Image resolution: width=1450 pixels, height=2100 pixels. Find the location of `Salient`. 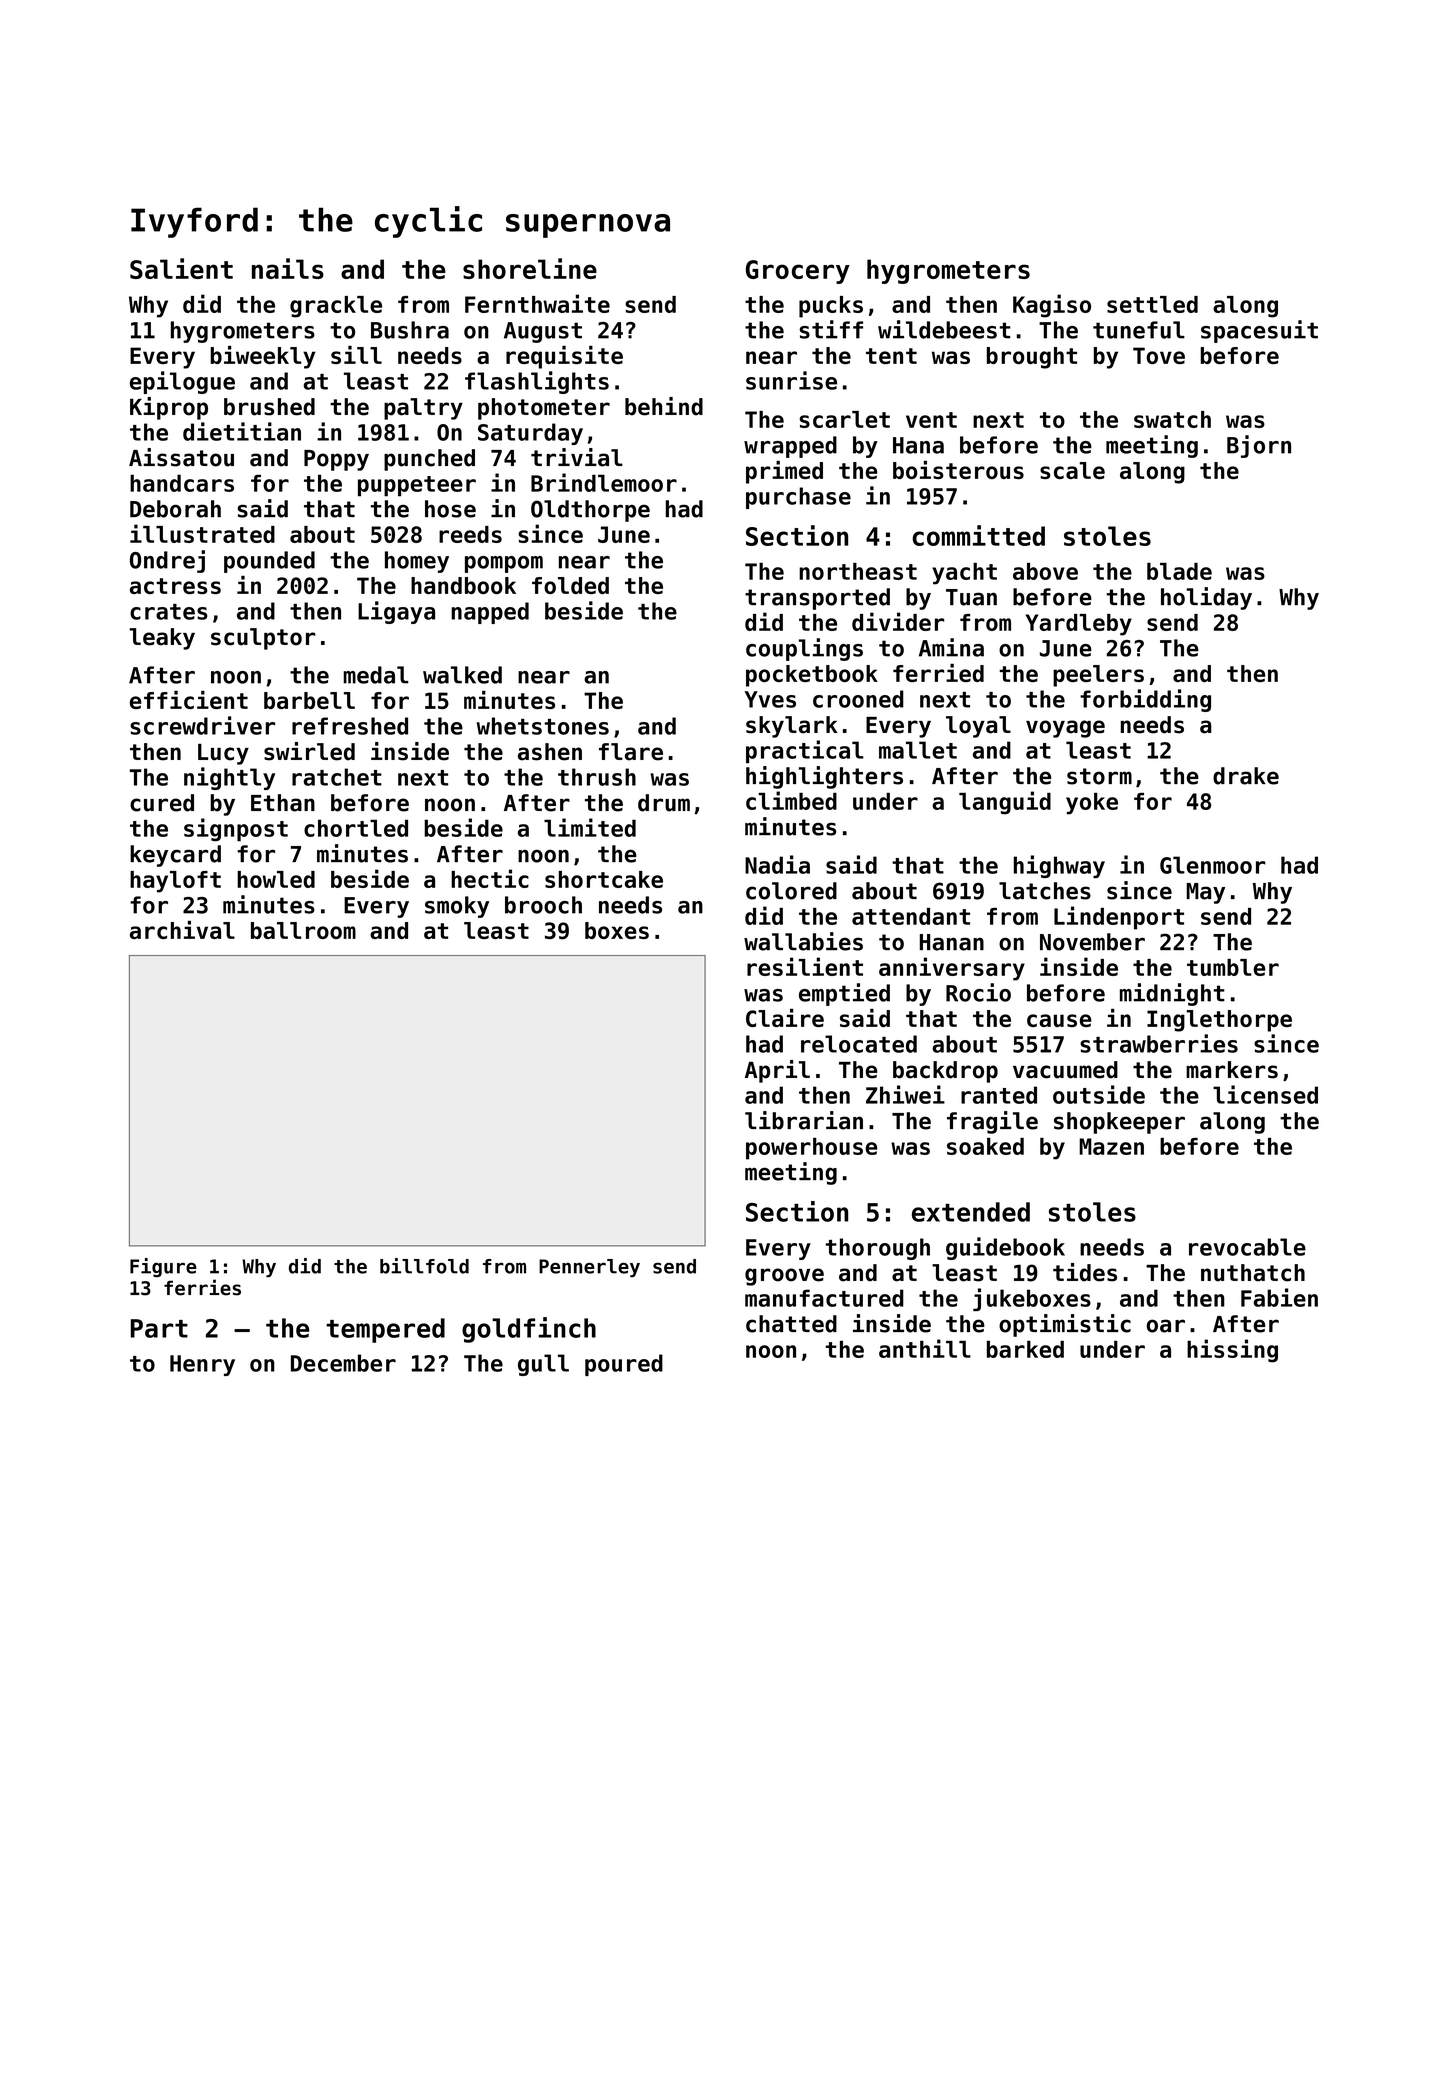

Salient is located at coordinates (181, 268).
